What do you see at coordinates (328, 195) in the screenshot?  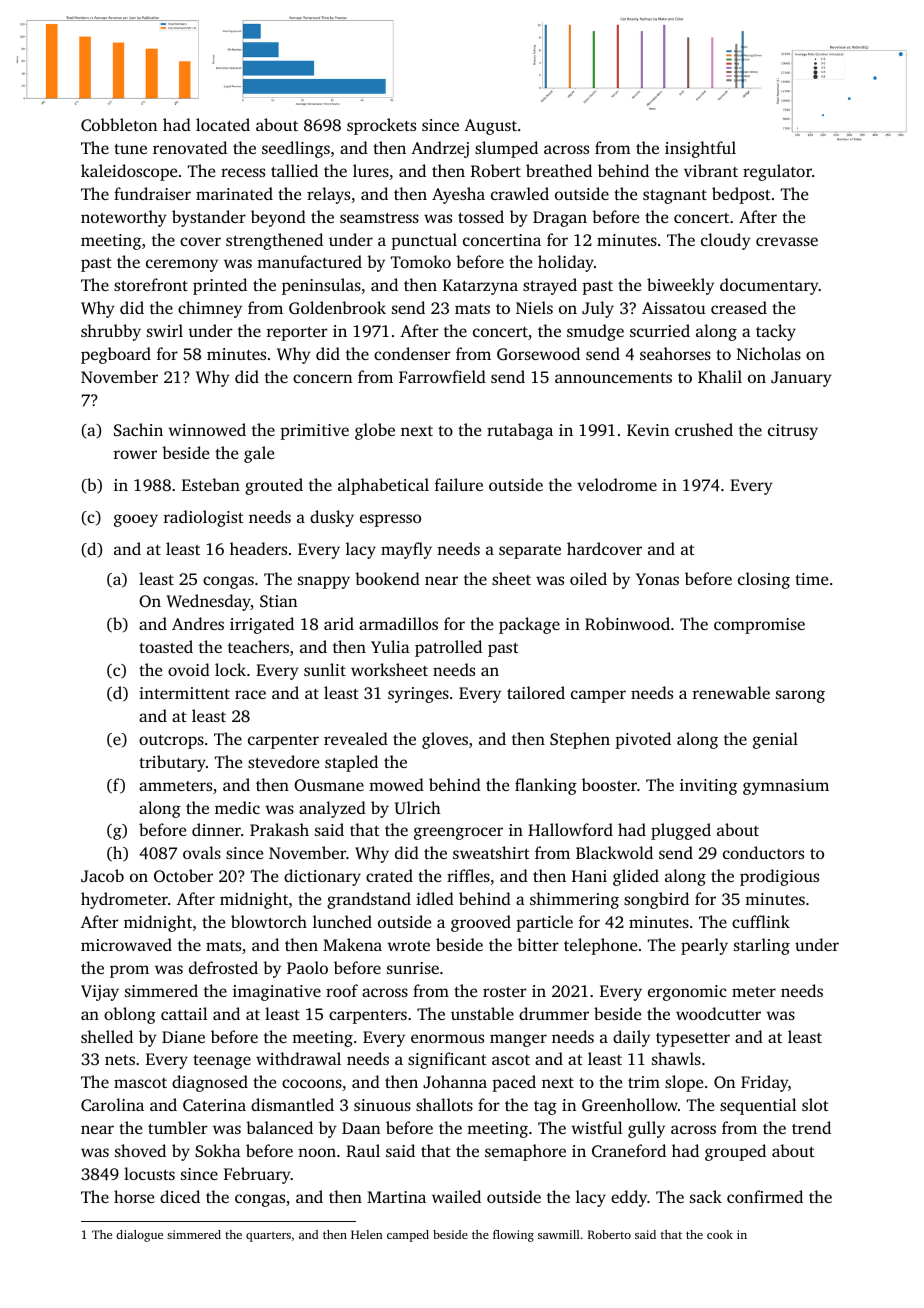 I see `relays` at bounding box center [328, 195].
